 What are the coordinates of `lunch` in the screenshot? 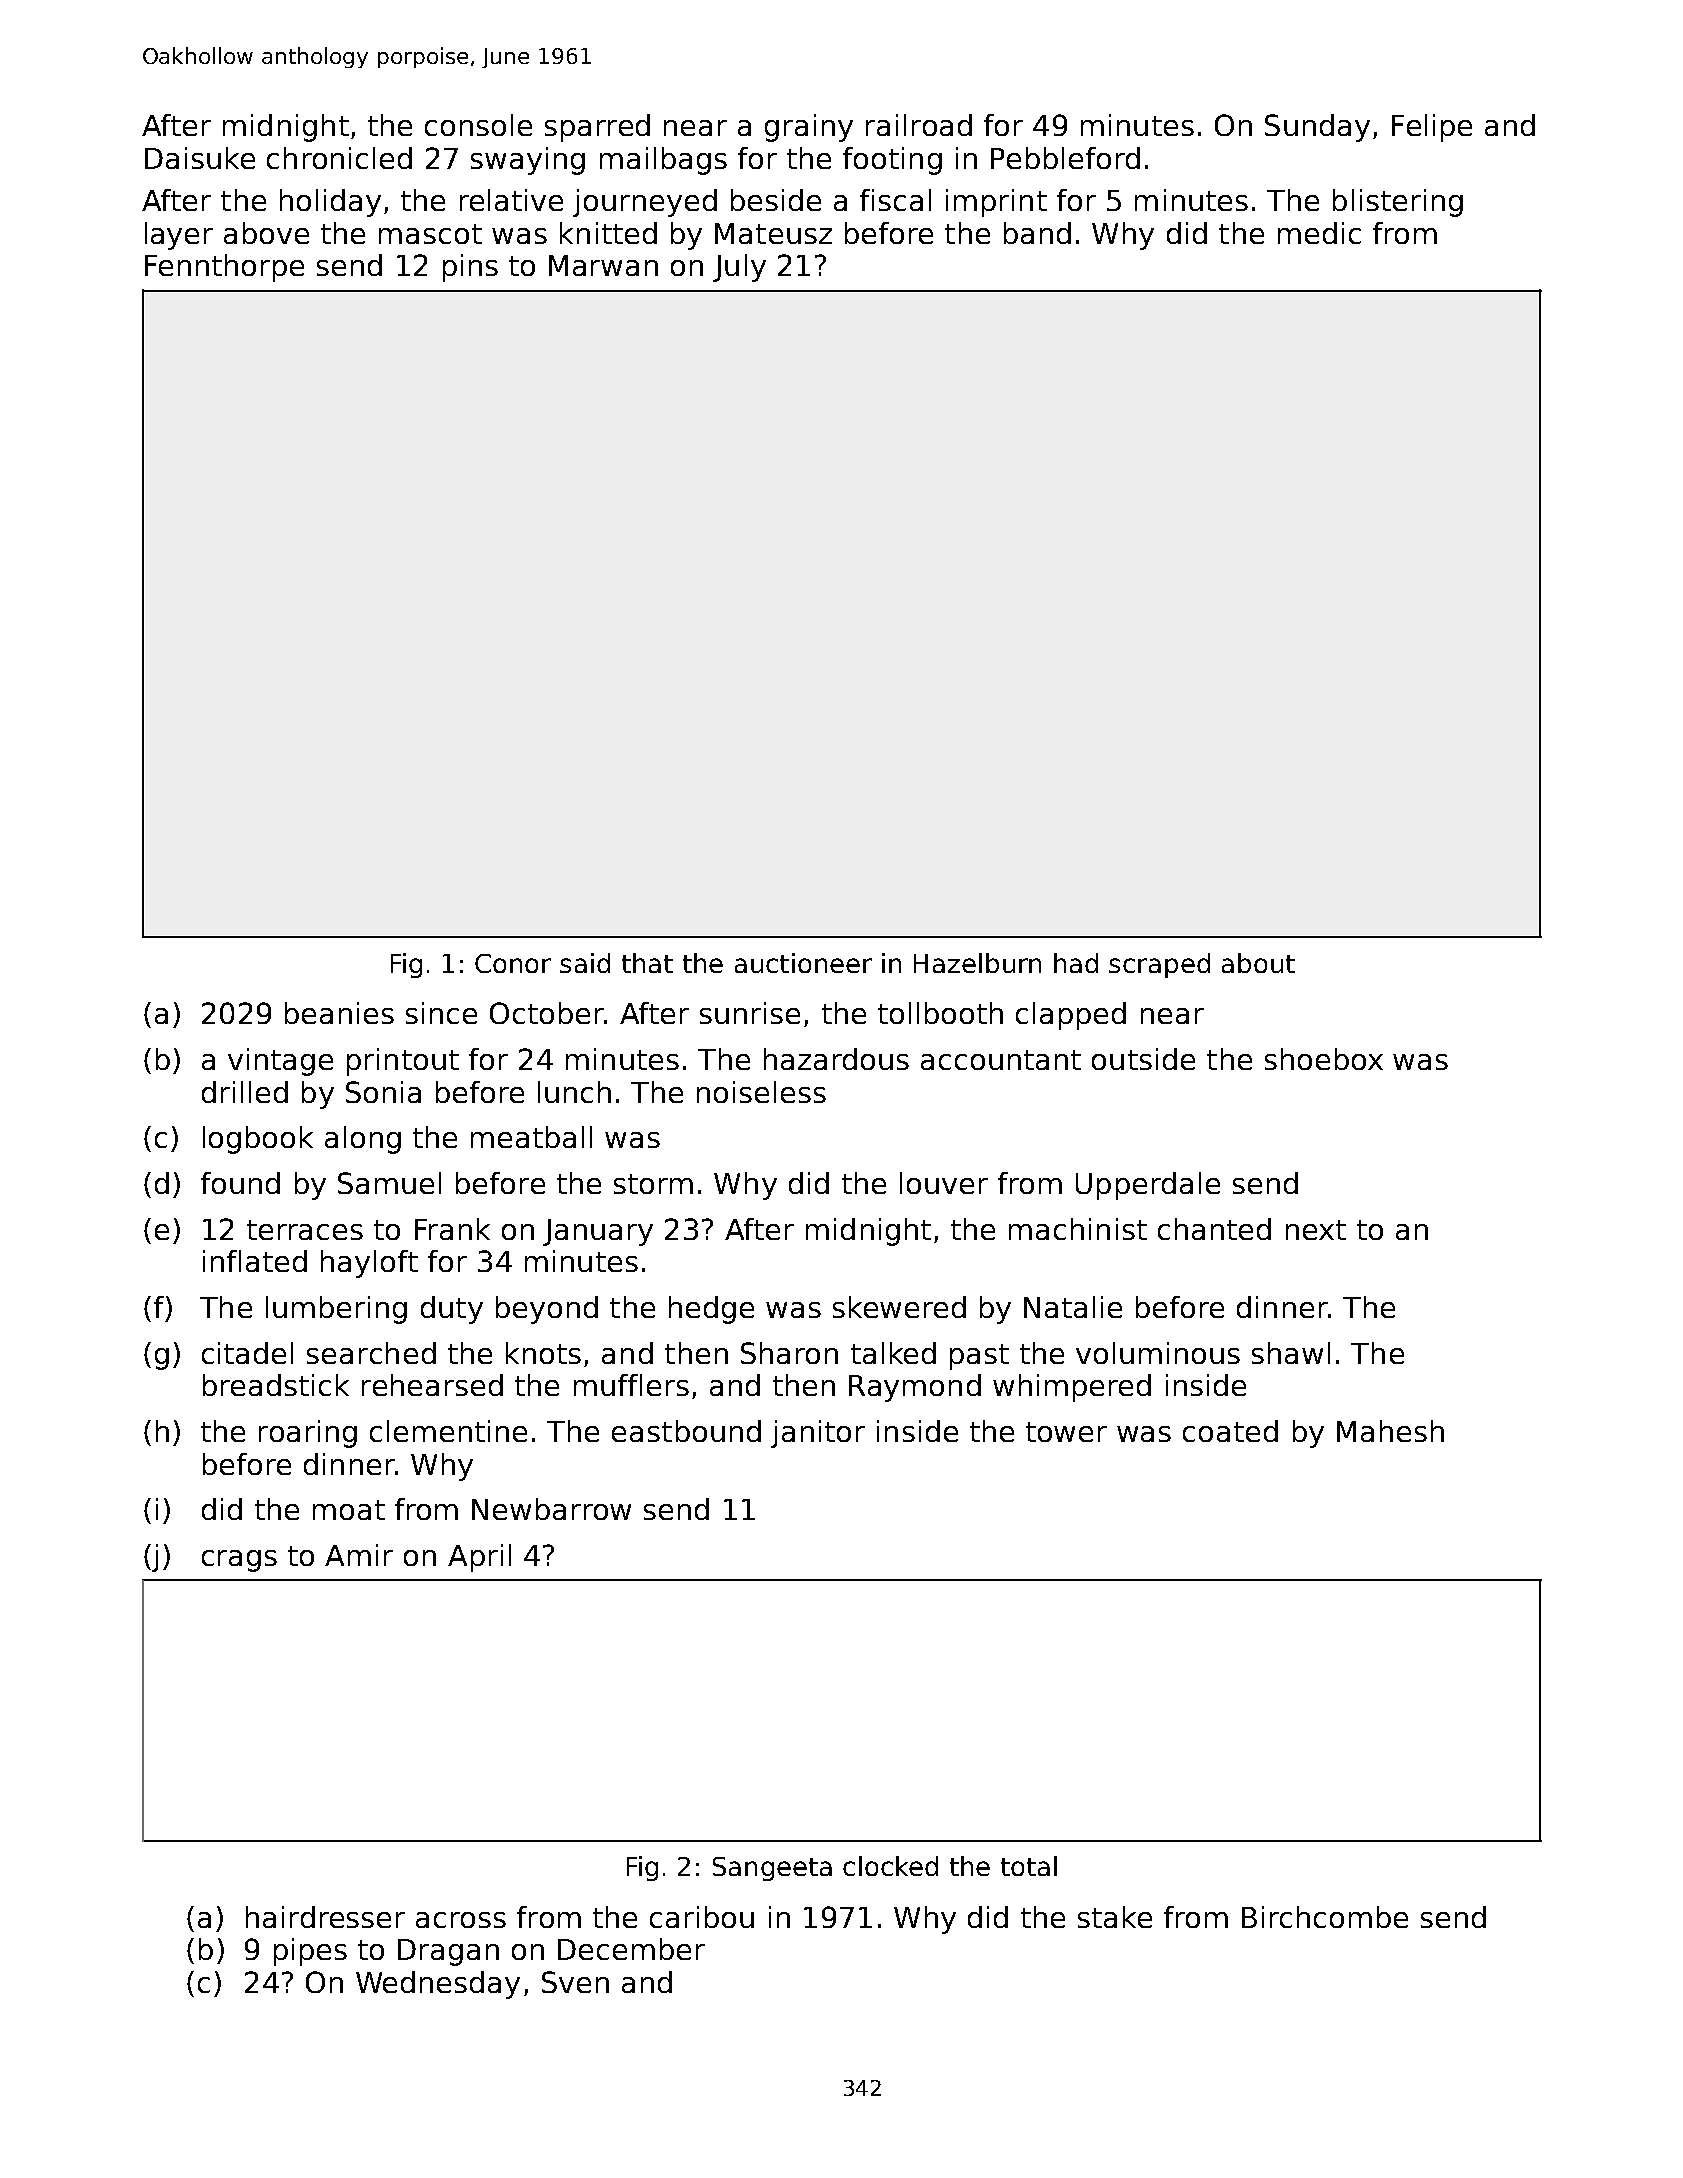 It's located at (574, 1092).
